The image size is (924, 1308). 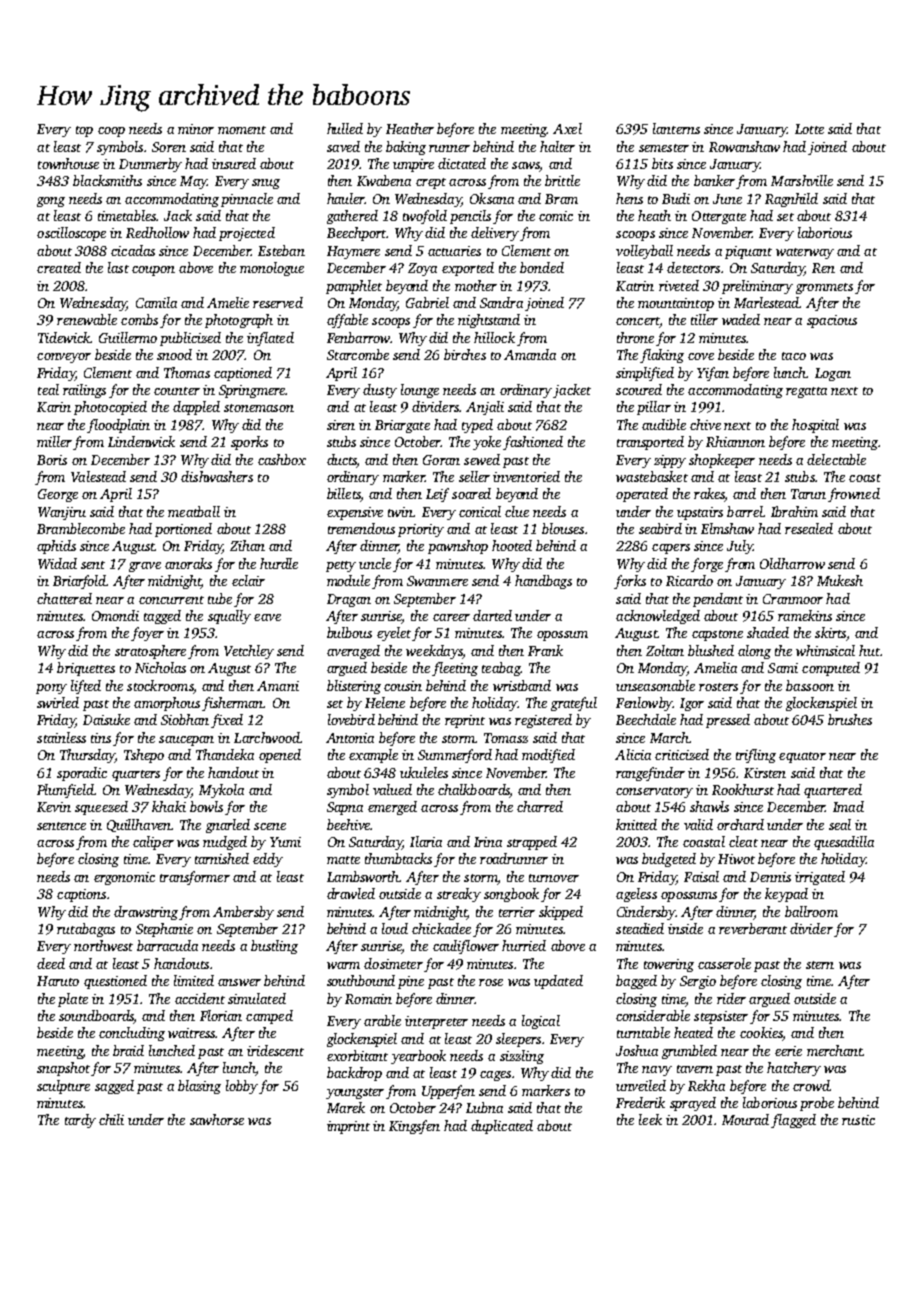 I want to click on Marshville, so click(x=802, y=180).
